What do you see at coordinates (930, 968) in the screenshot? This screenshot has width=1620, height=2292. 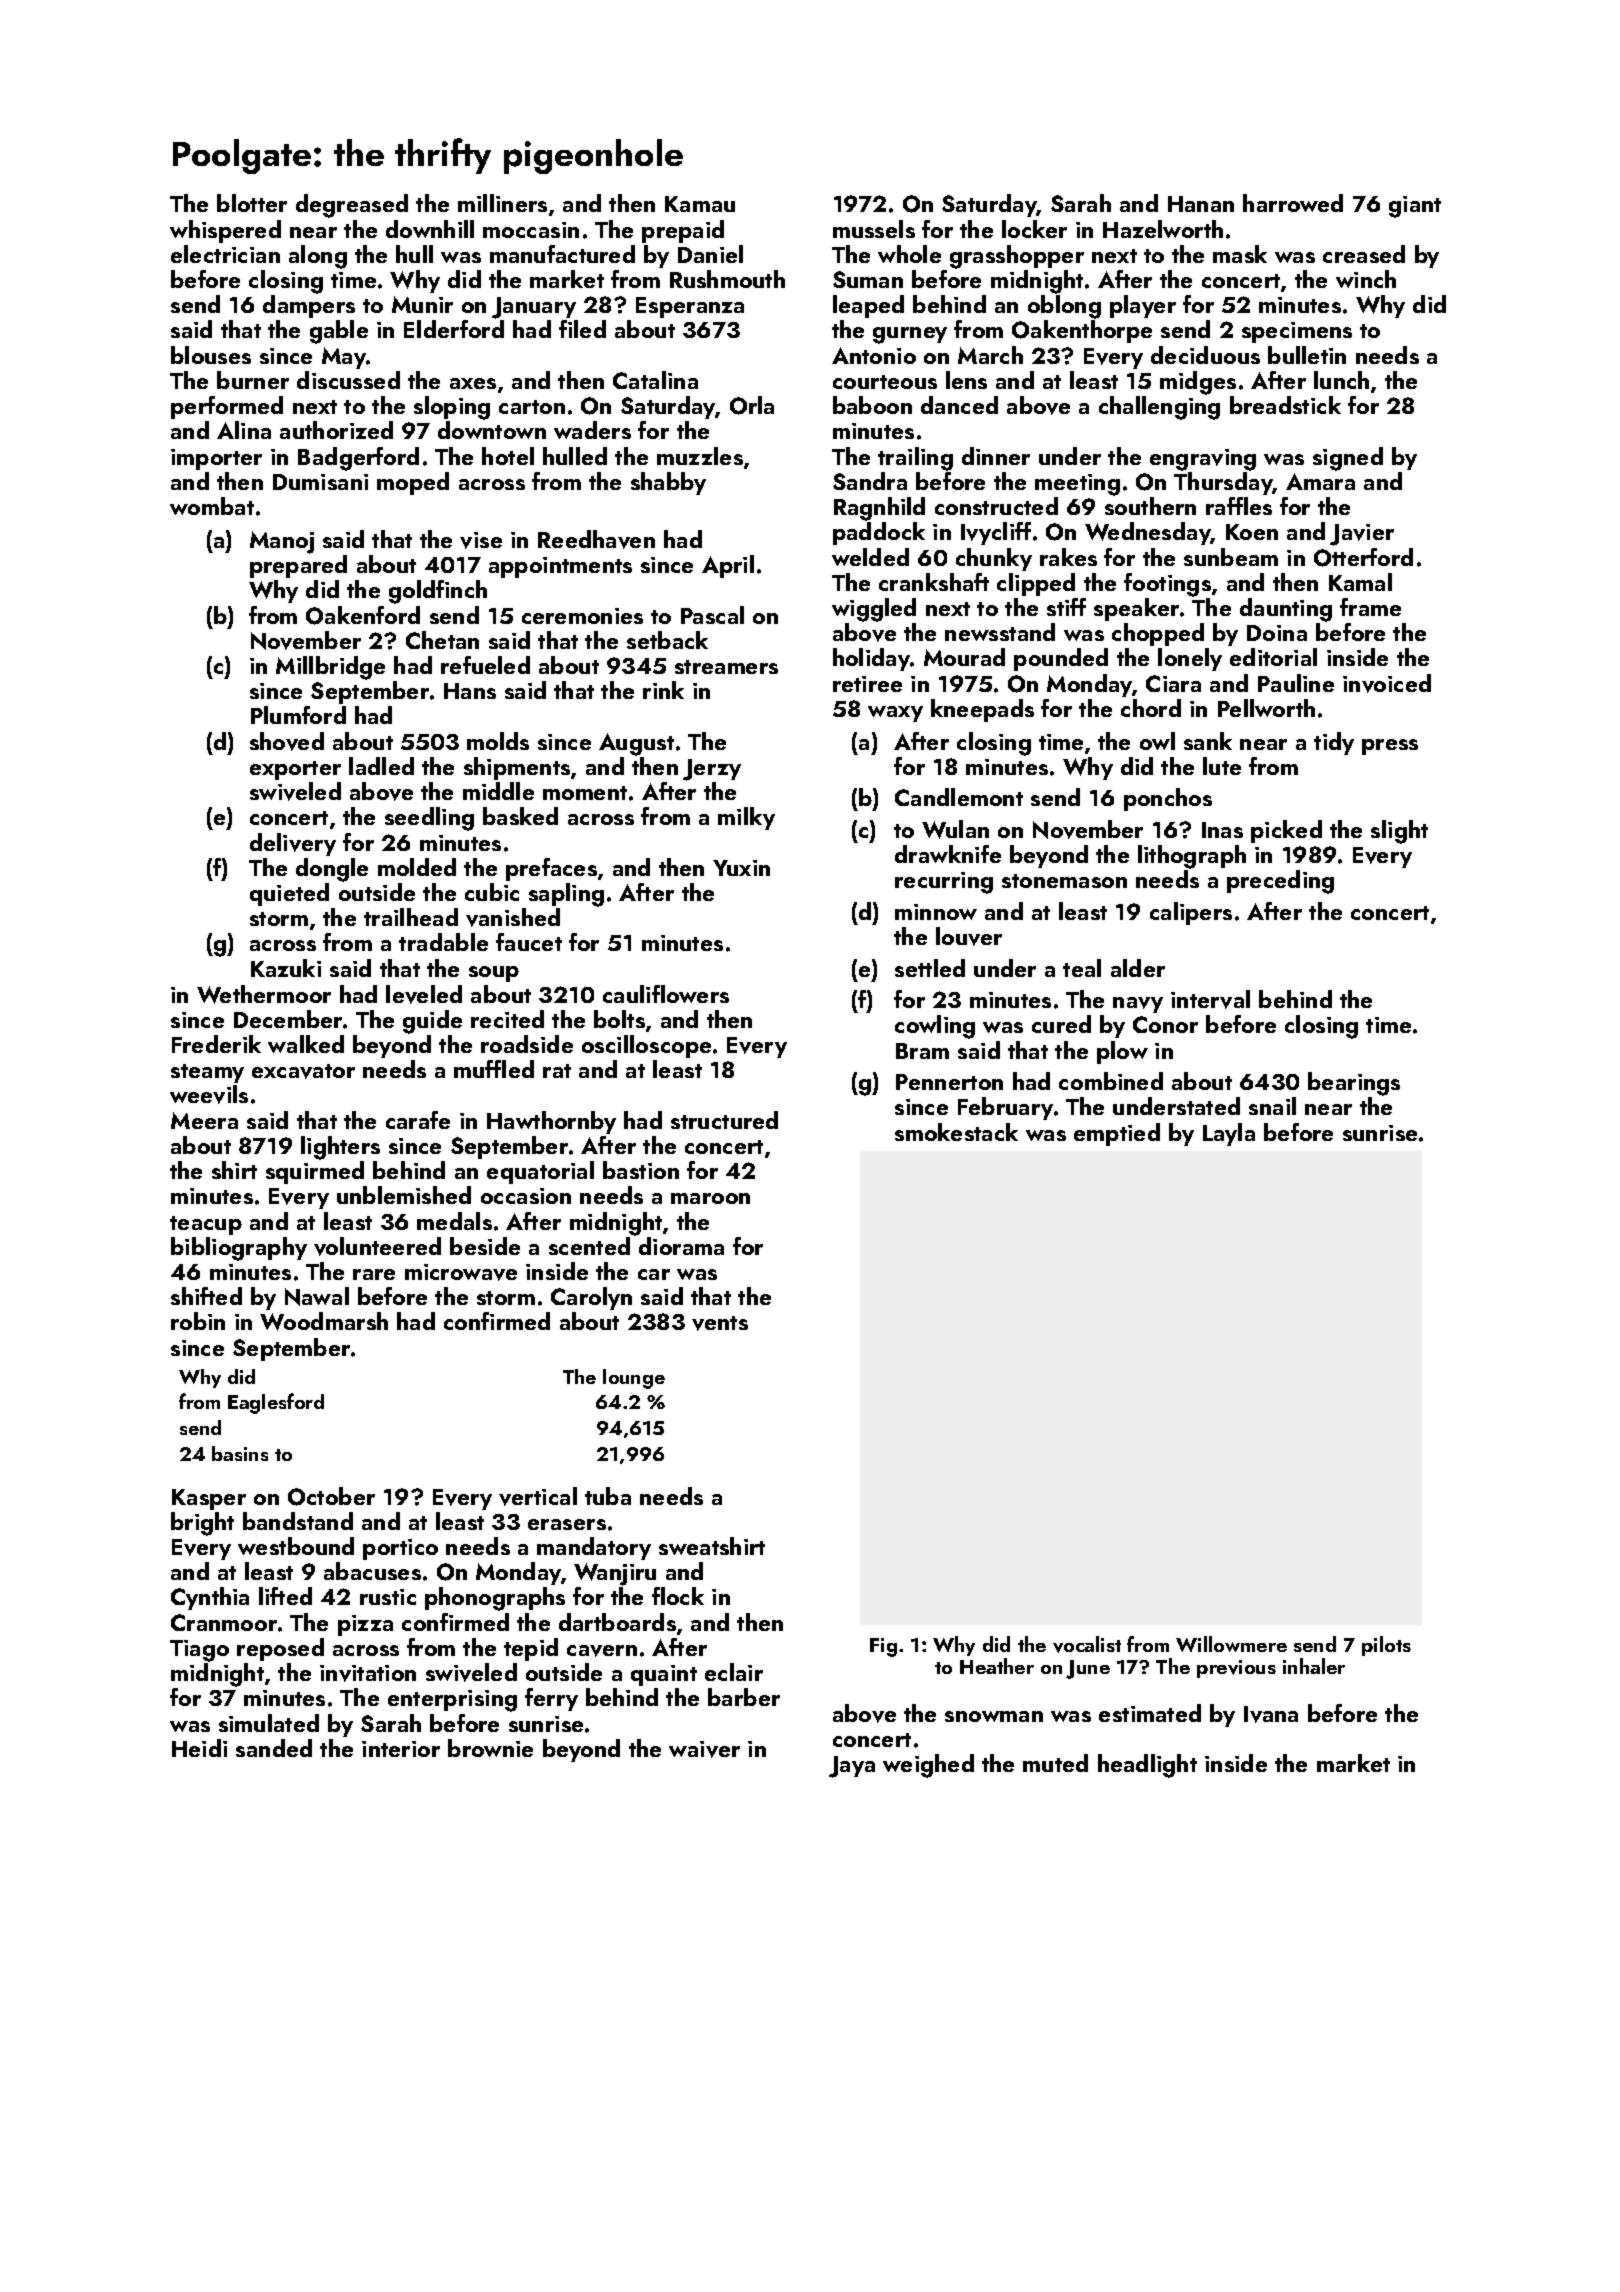 I see `settled` at bounding box center [930, 968].
